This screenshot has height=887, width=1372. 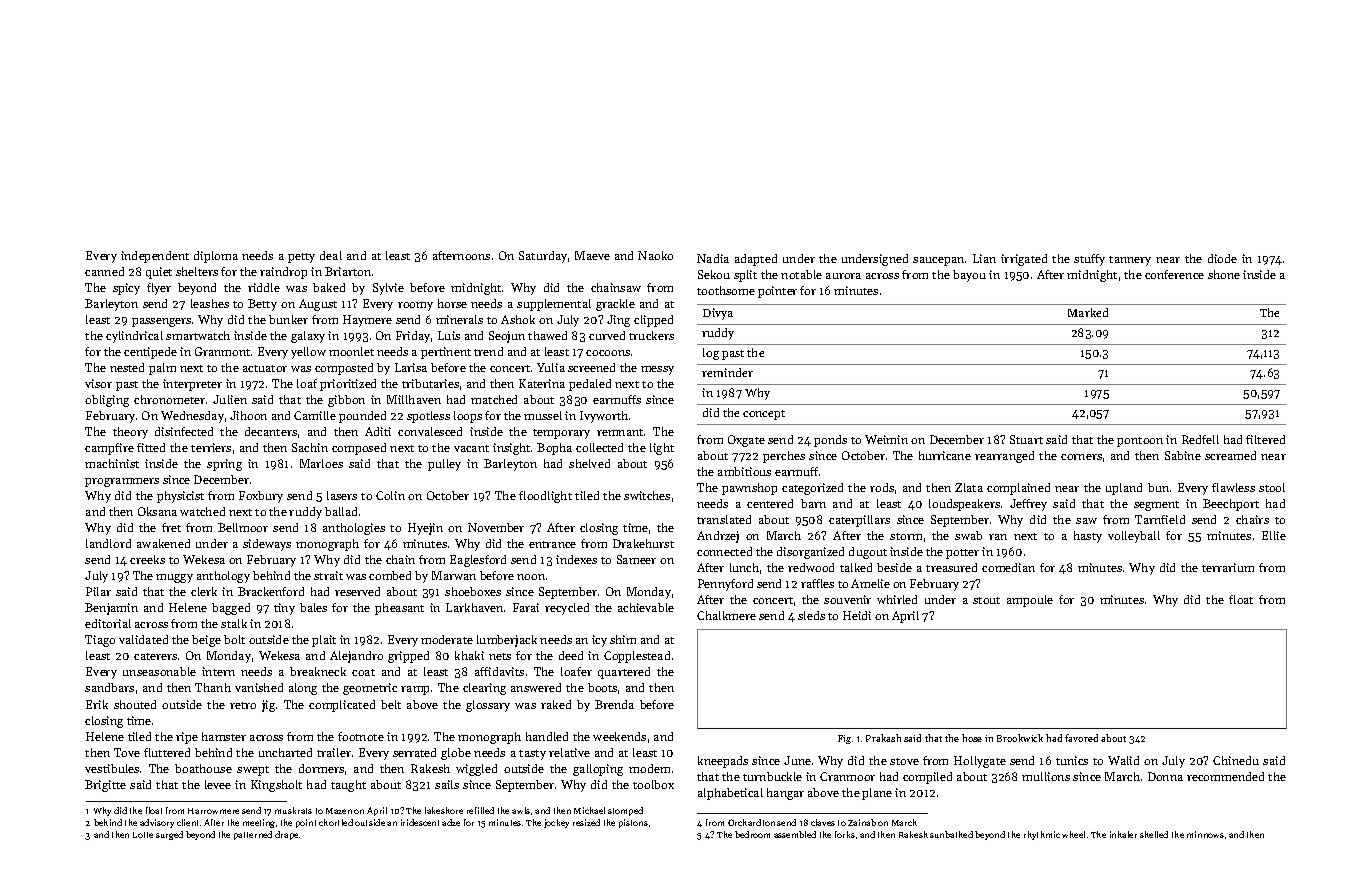 I want to click on Chinedu, so click(x=1236, y=760).
